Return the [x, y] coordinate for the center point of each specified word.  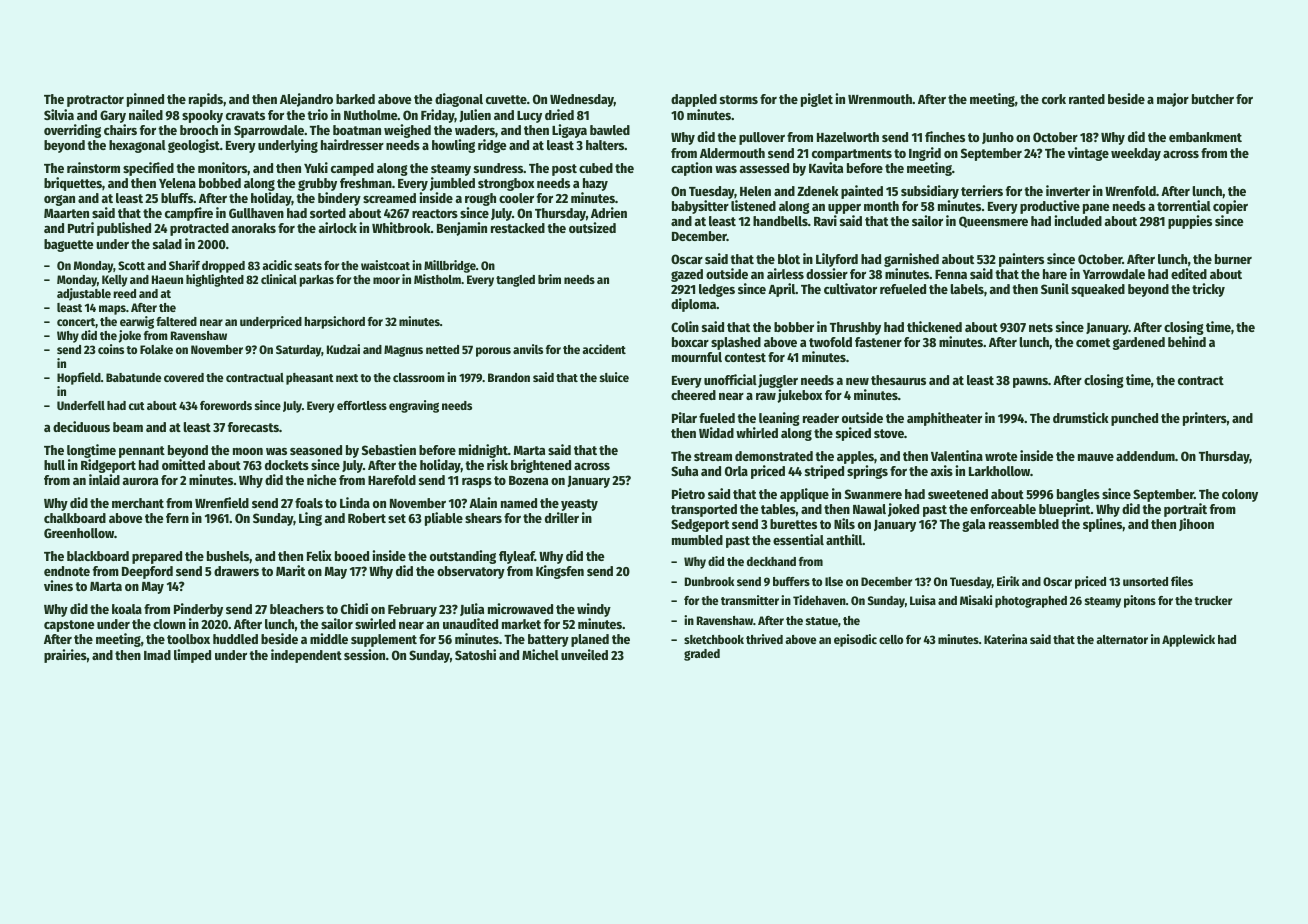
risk [497, 464]
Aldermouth [732, 153]
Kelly [114, 281]
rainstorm [93, 167]
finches [945, 136]
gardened [1139, 343]
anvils [528, 349]
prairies [65, 656]
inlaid [104, 479]
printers [1205, 419]
